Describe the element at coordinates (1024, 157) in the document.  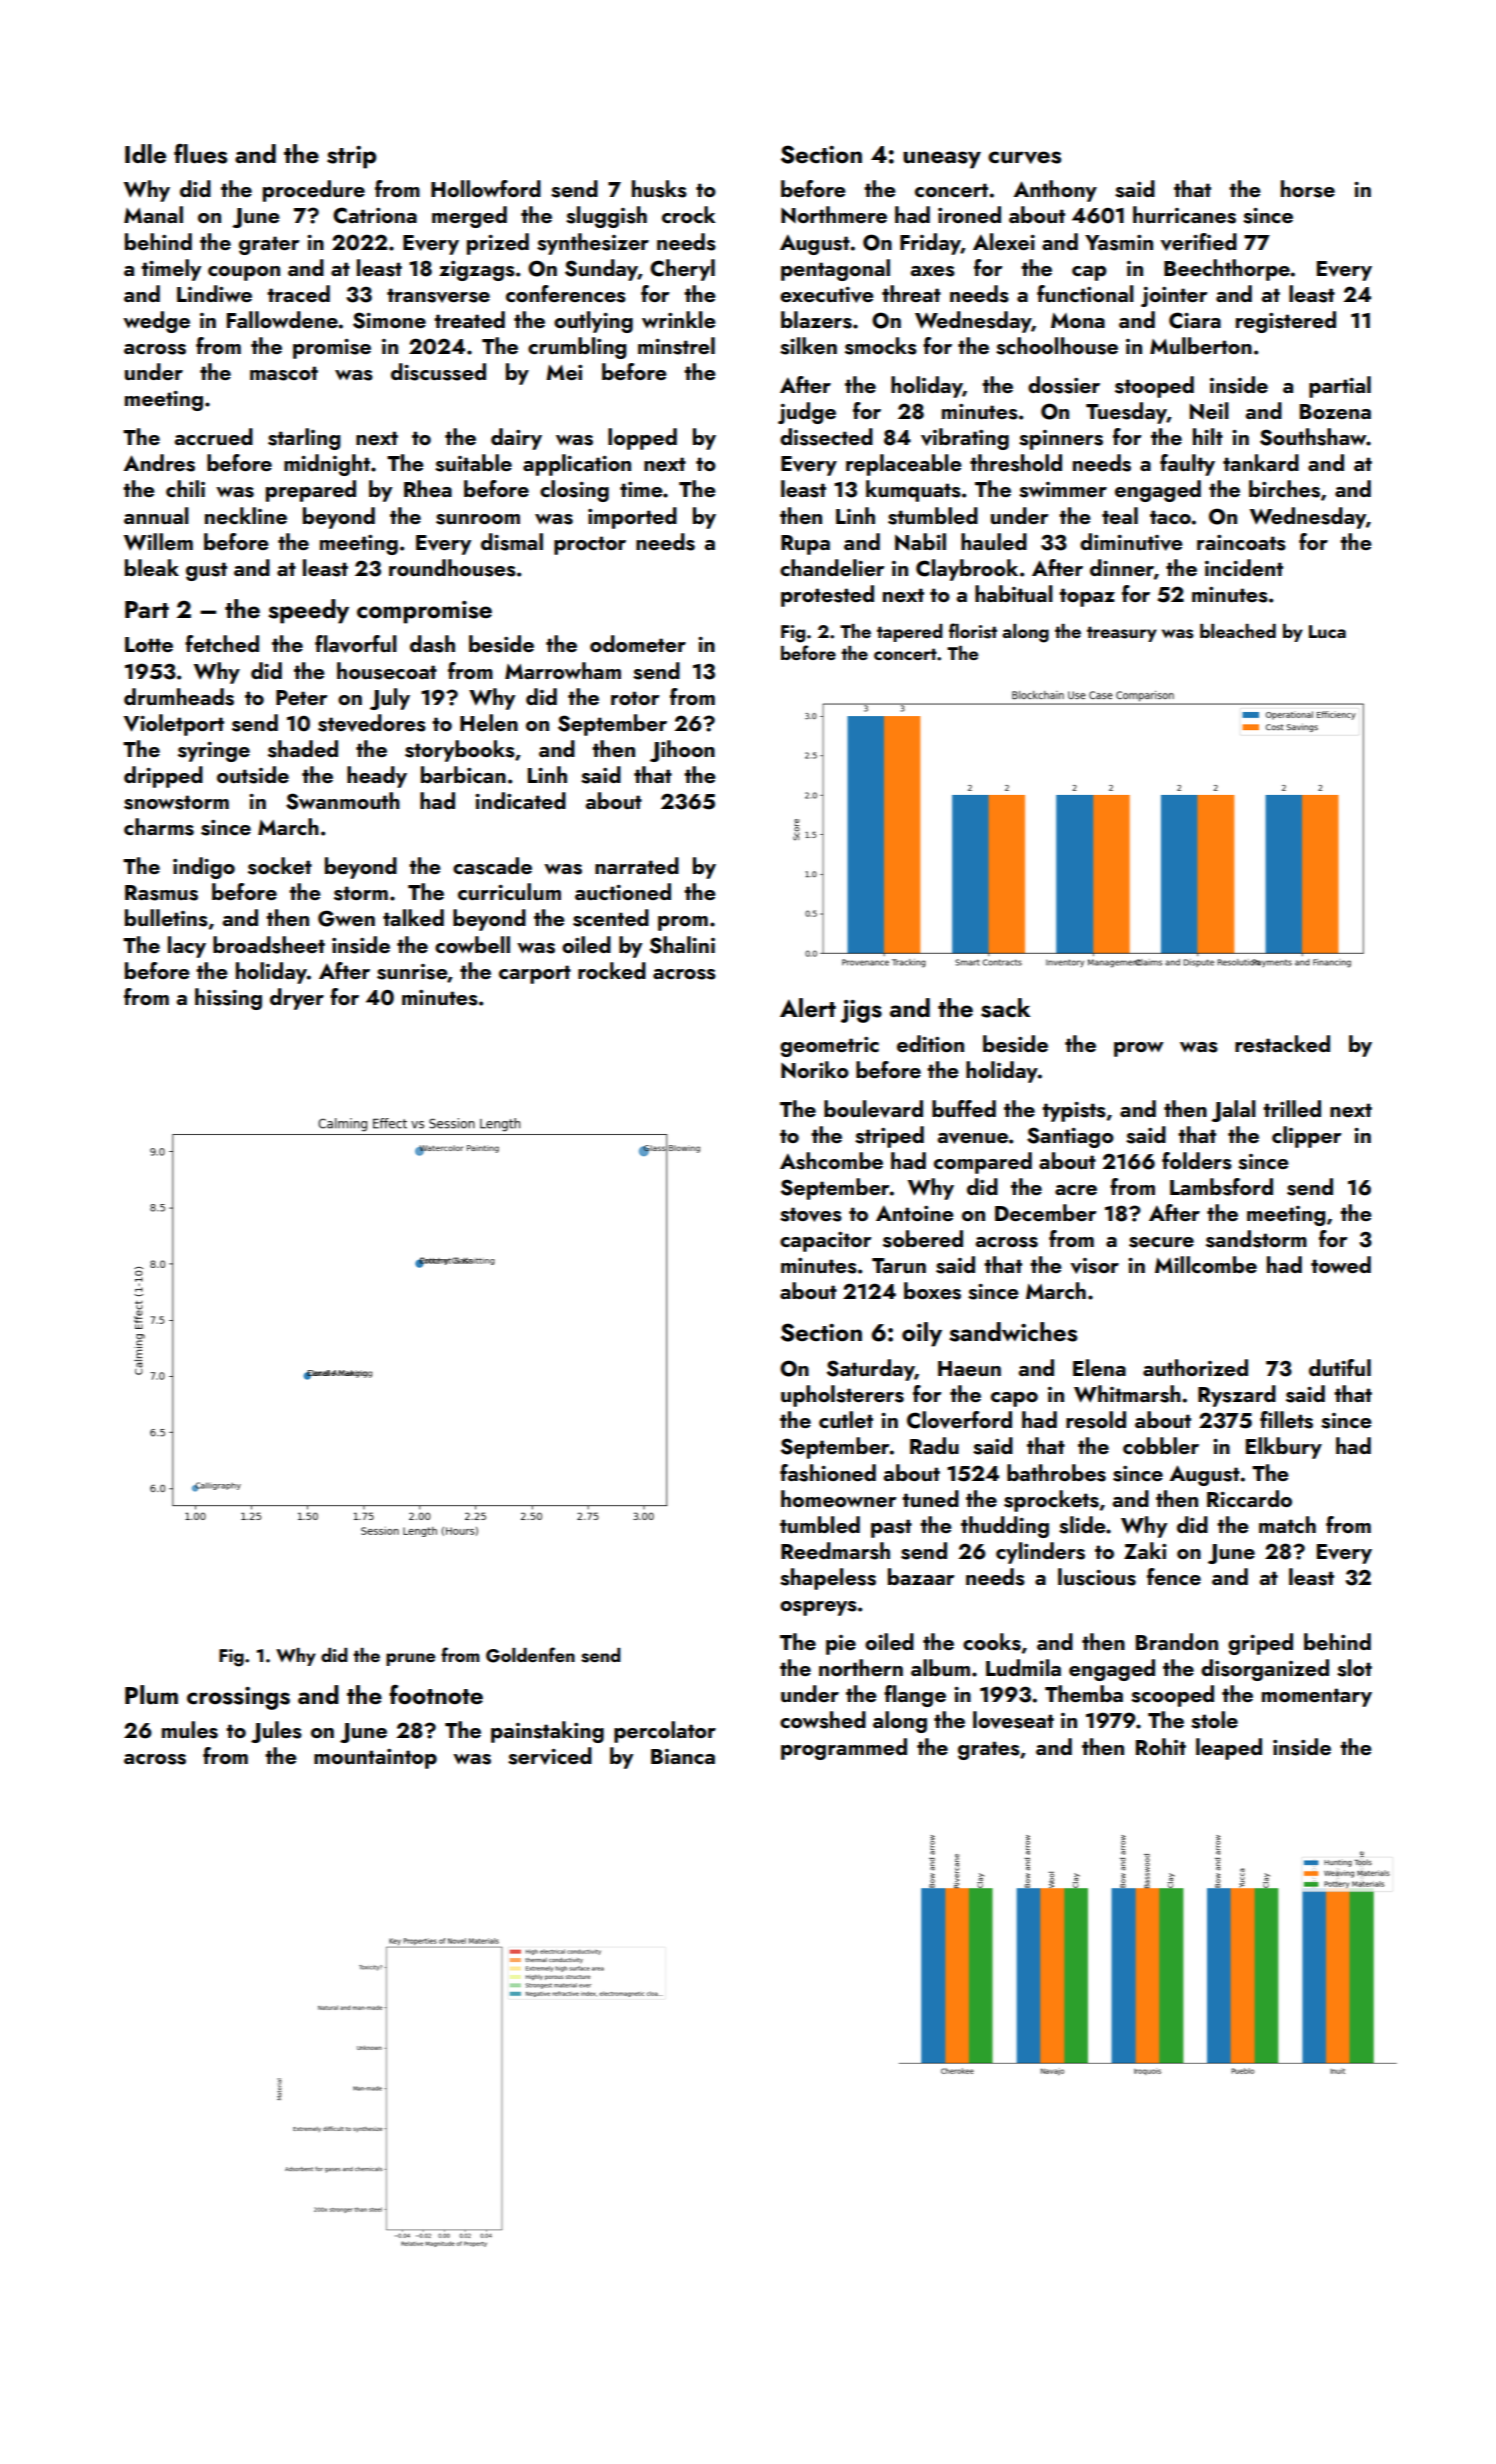
I see `curves` at that location.
